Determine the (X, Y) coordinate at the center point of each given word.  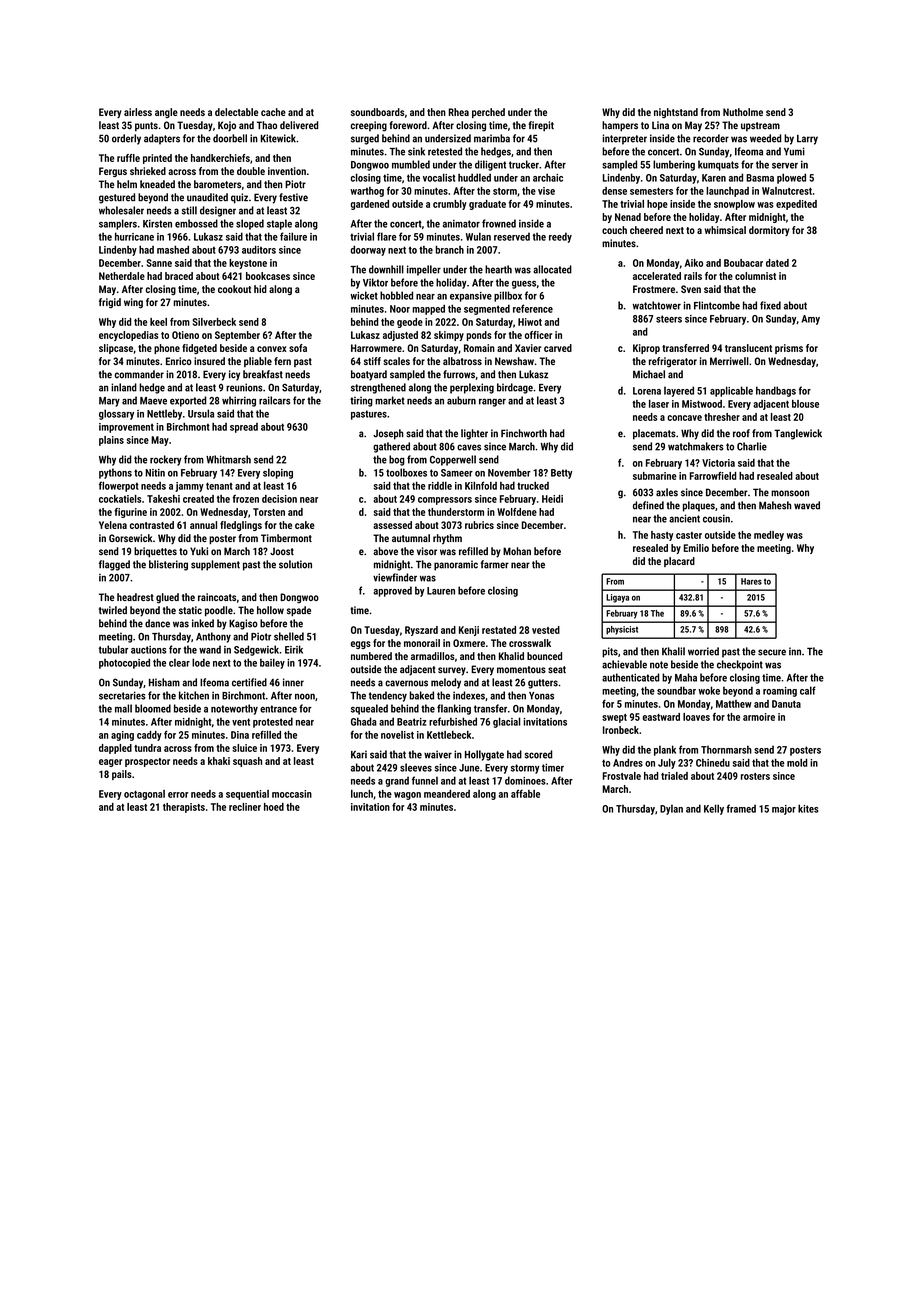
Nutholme (743, 112)
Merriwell (729, 361)
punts (146, 126)
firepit (541, 126)
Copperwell (453, 460)
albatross (462, 361)
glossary (116, 414)
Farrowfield (713, 476)
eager (110, 763)
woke (709, 690)
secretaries (122, 695)
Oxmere (469, 643)
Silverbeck (214, 322)
